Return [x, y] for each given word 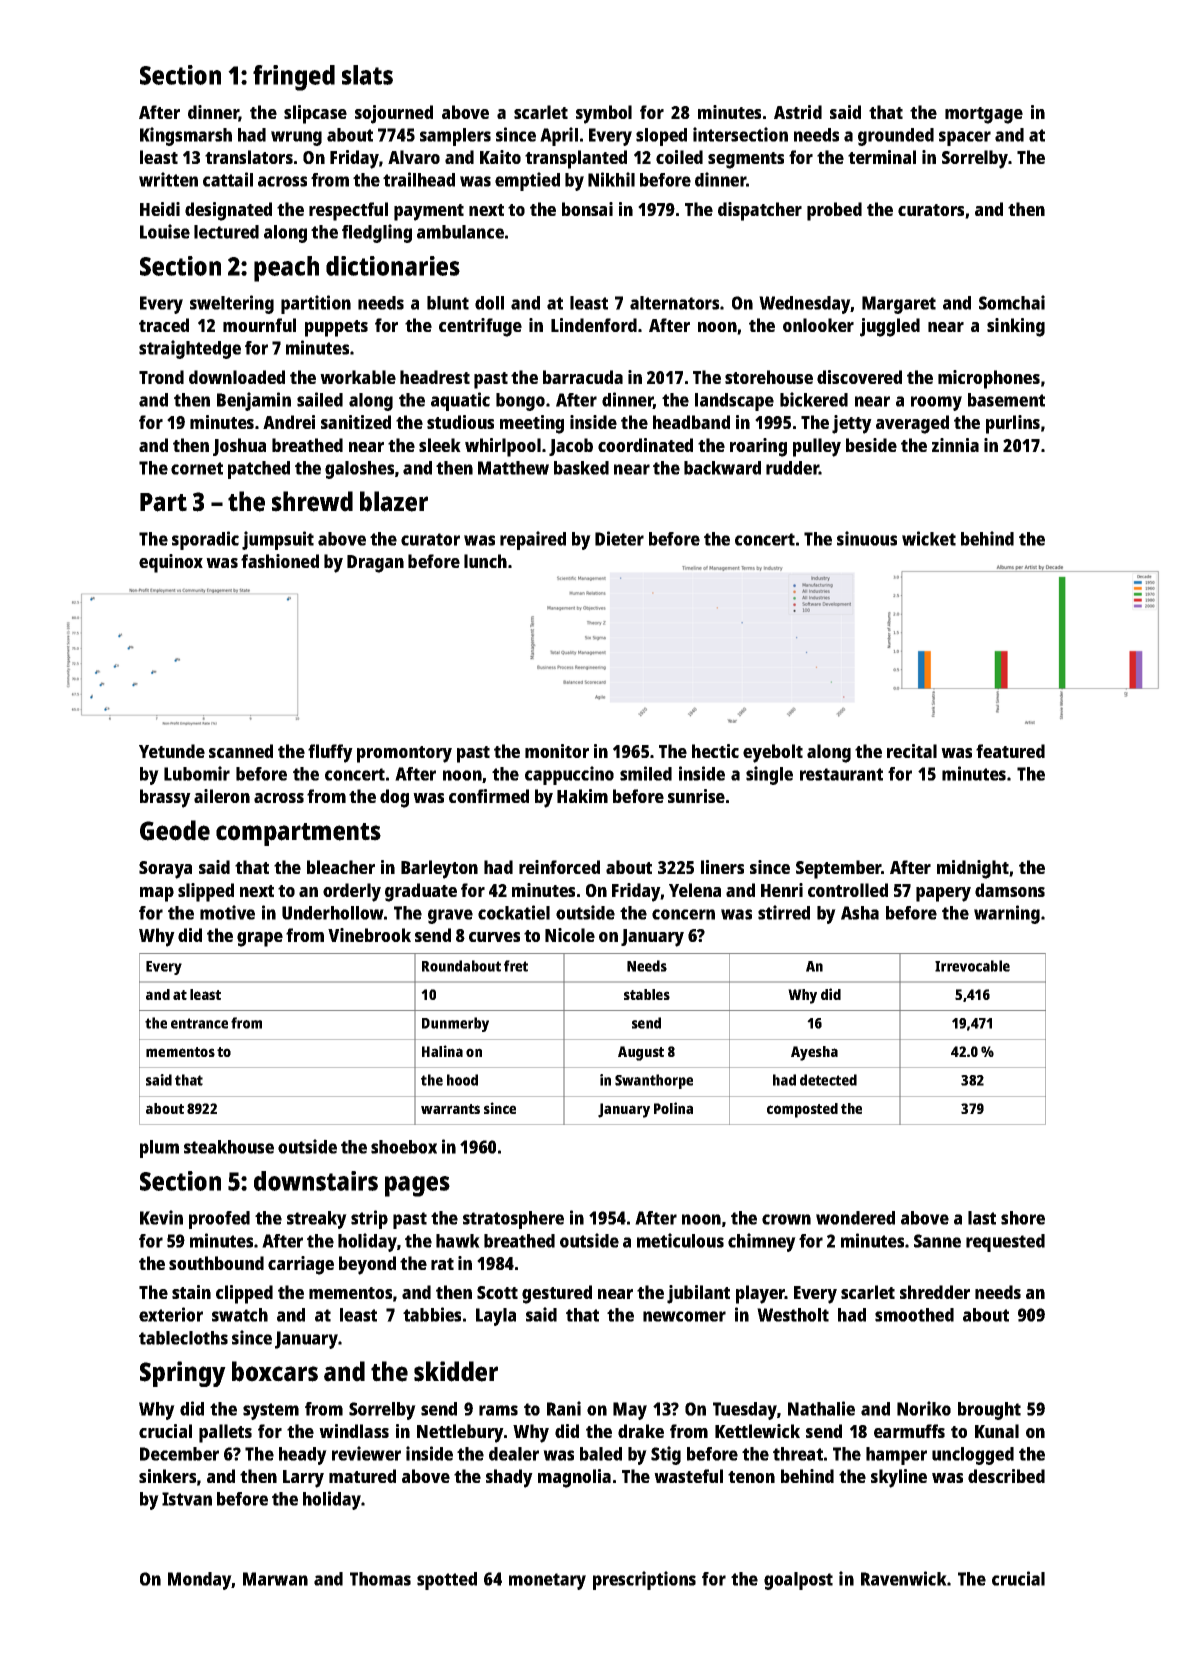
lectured [226, 232]
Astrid [798, 112]
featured [1010, 751]
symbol [604, 114]
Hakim [582, 796]
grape [260, 939]
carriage [301, 1265]
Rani [564, 1408]
